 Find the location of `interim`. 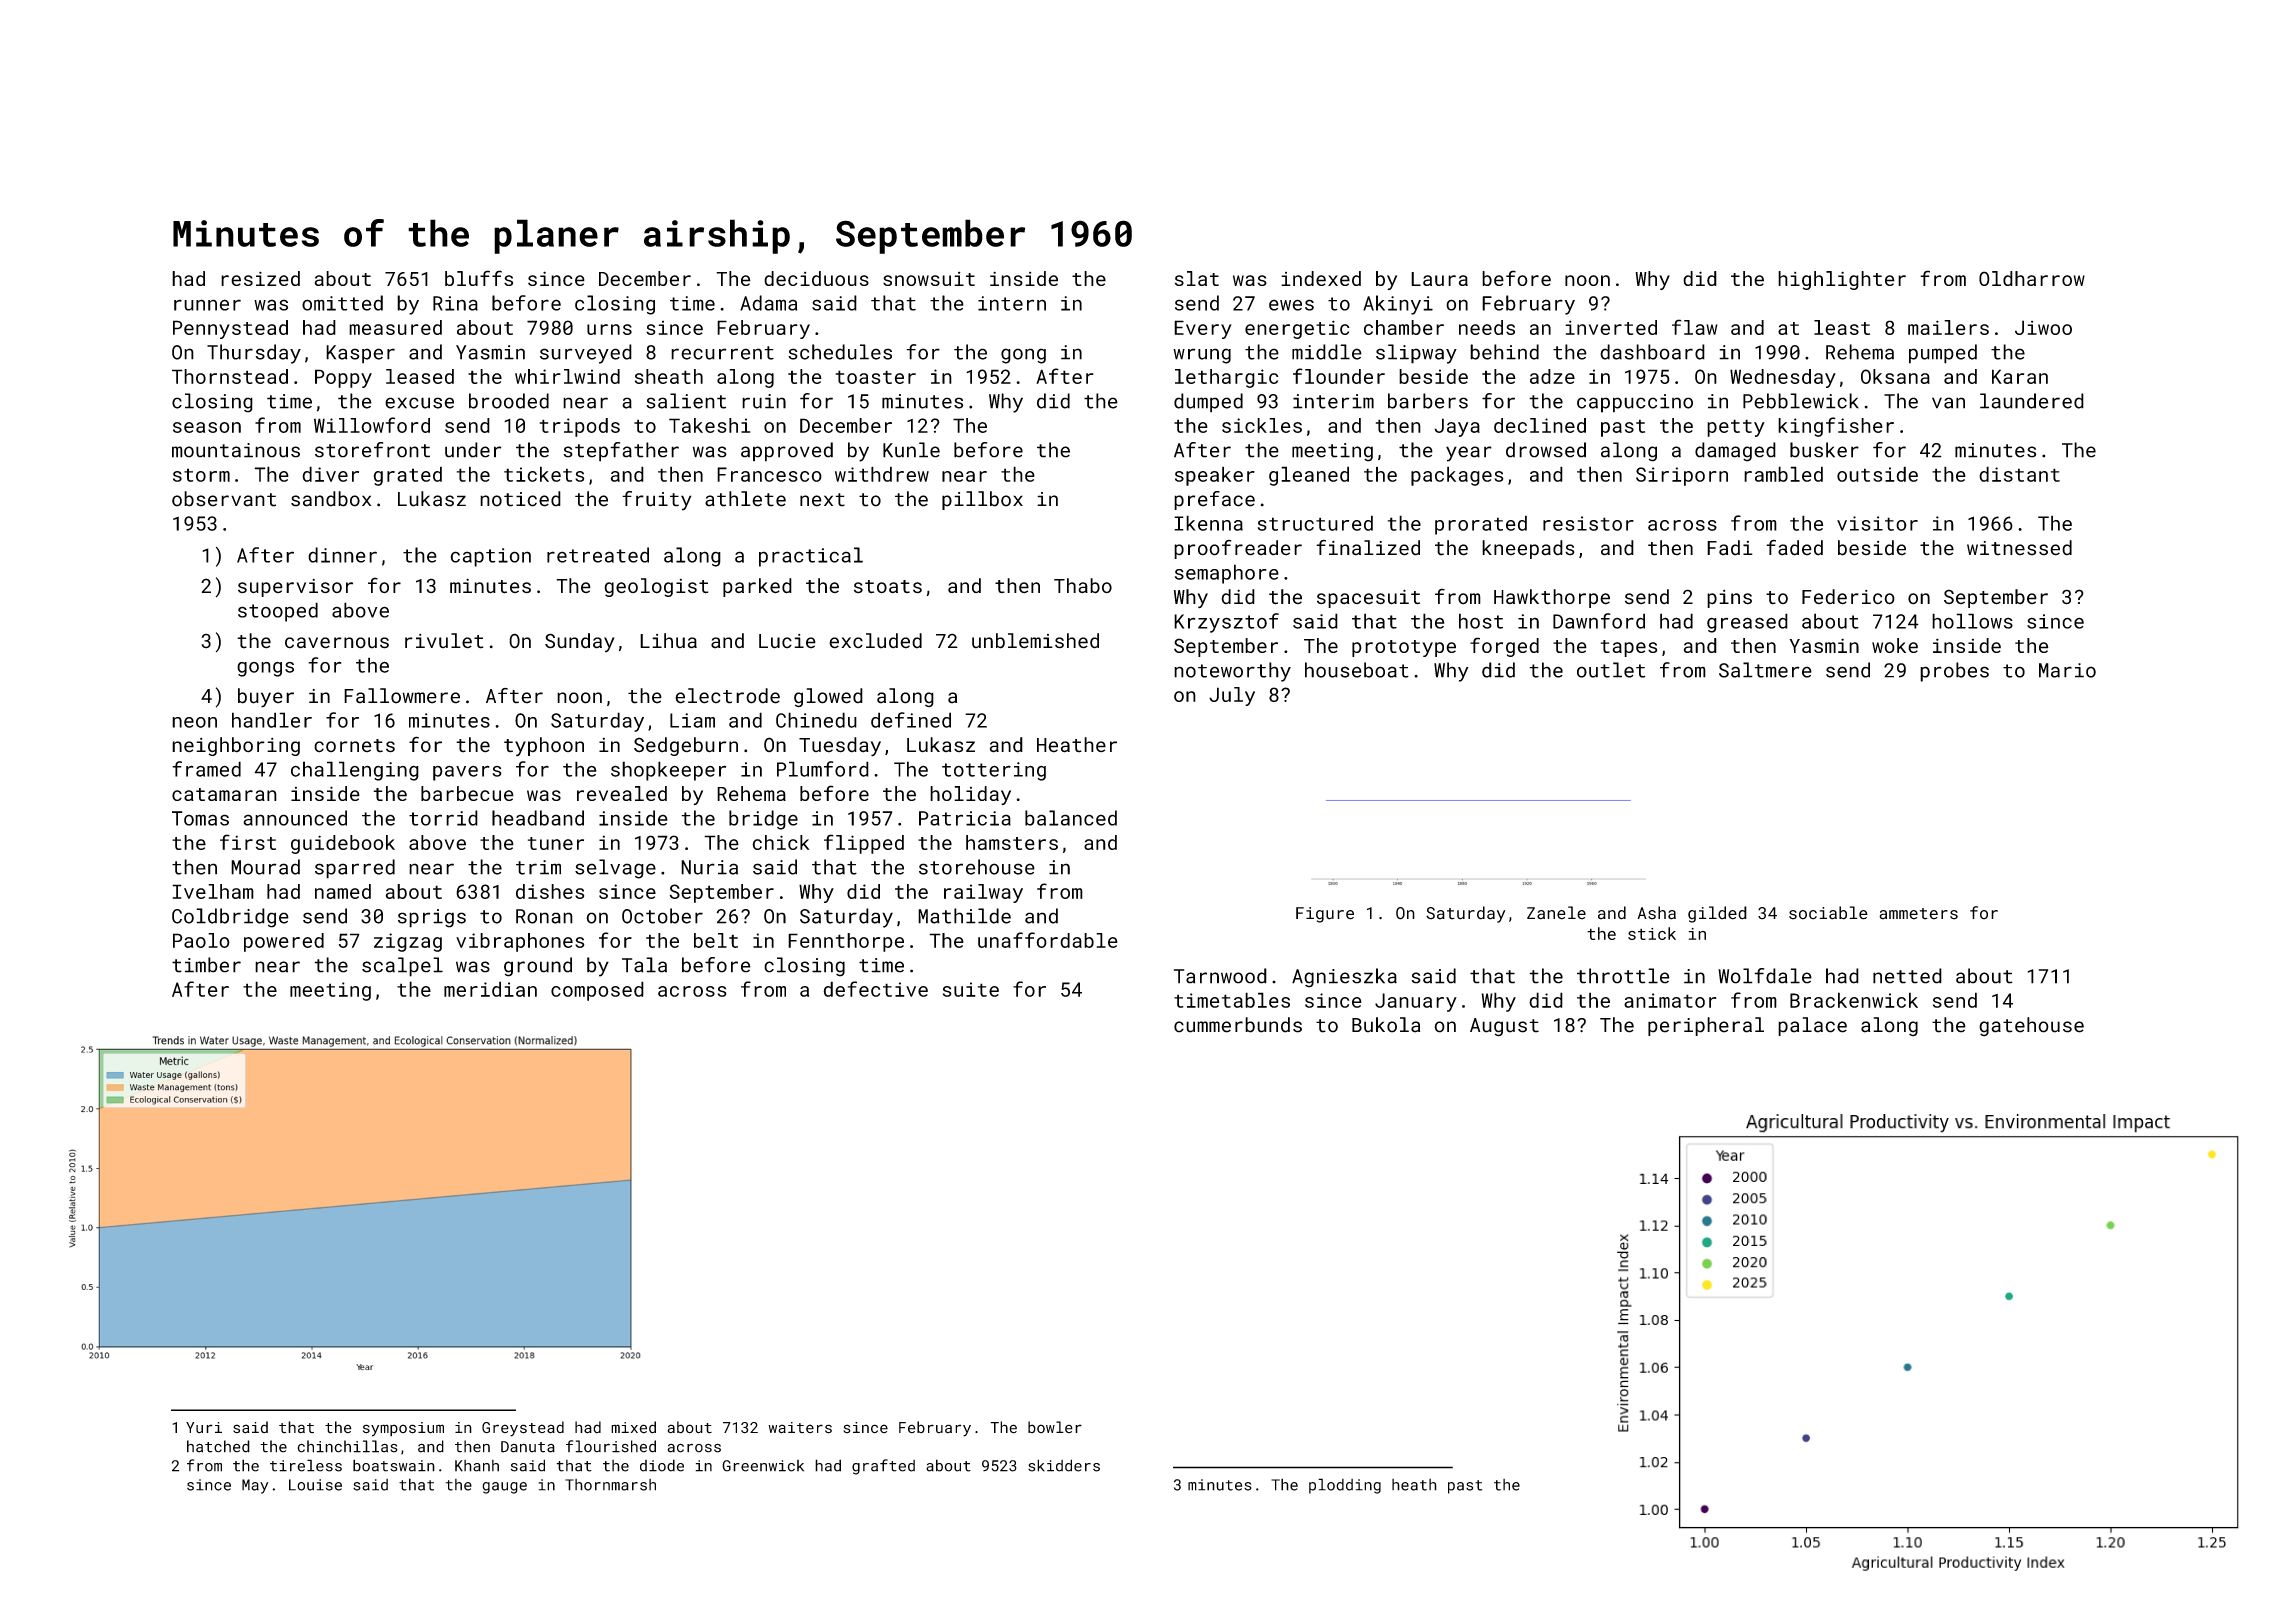

interim is located at coordinates (1333, 401).
